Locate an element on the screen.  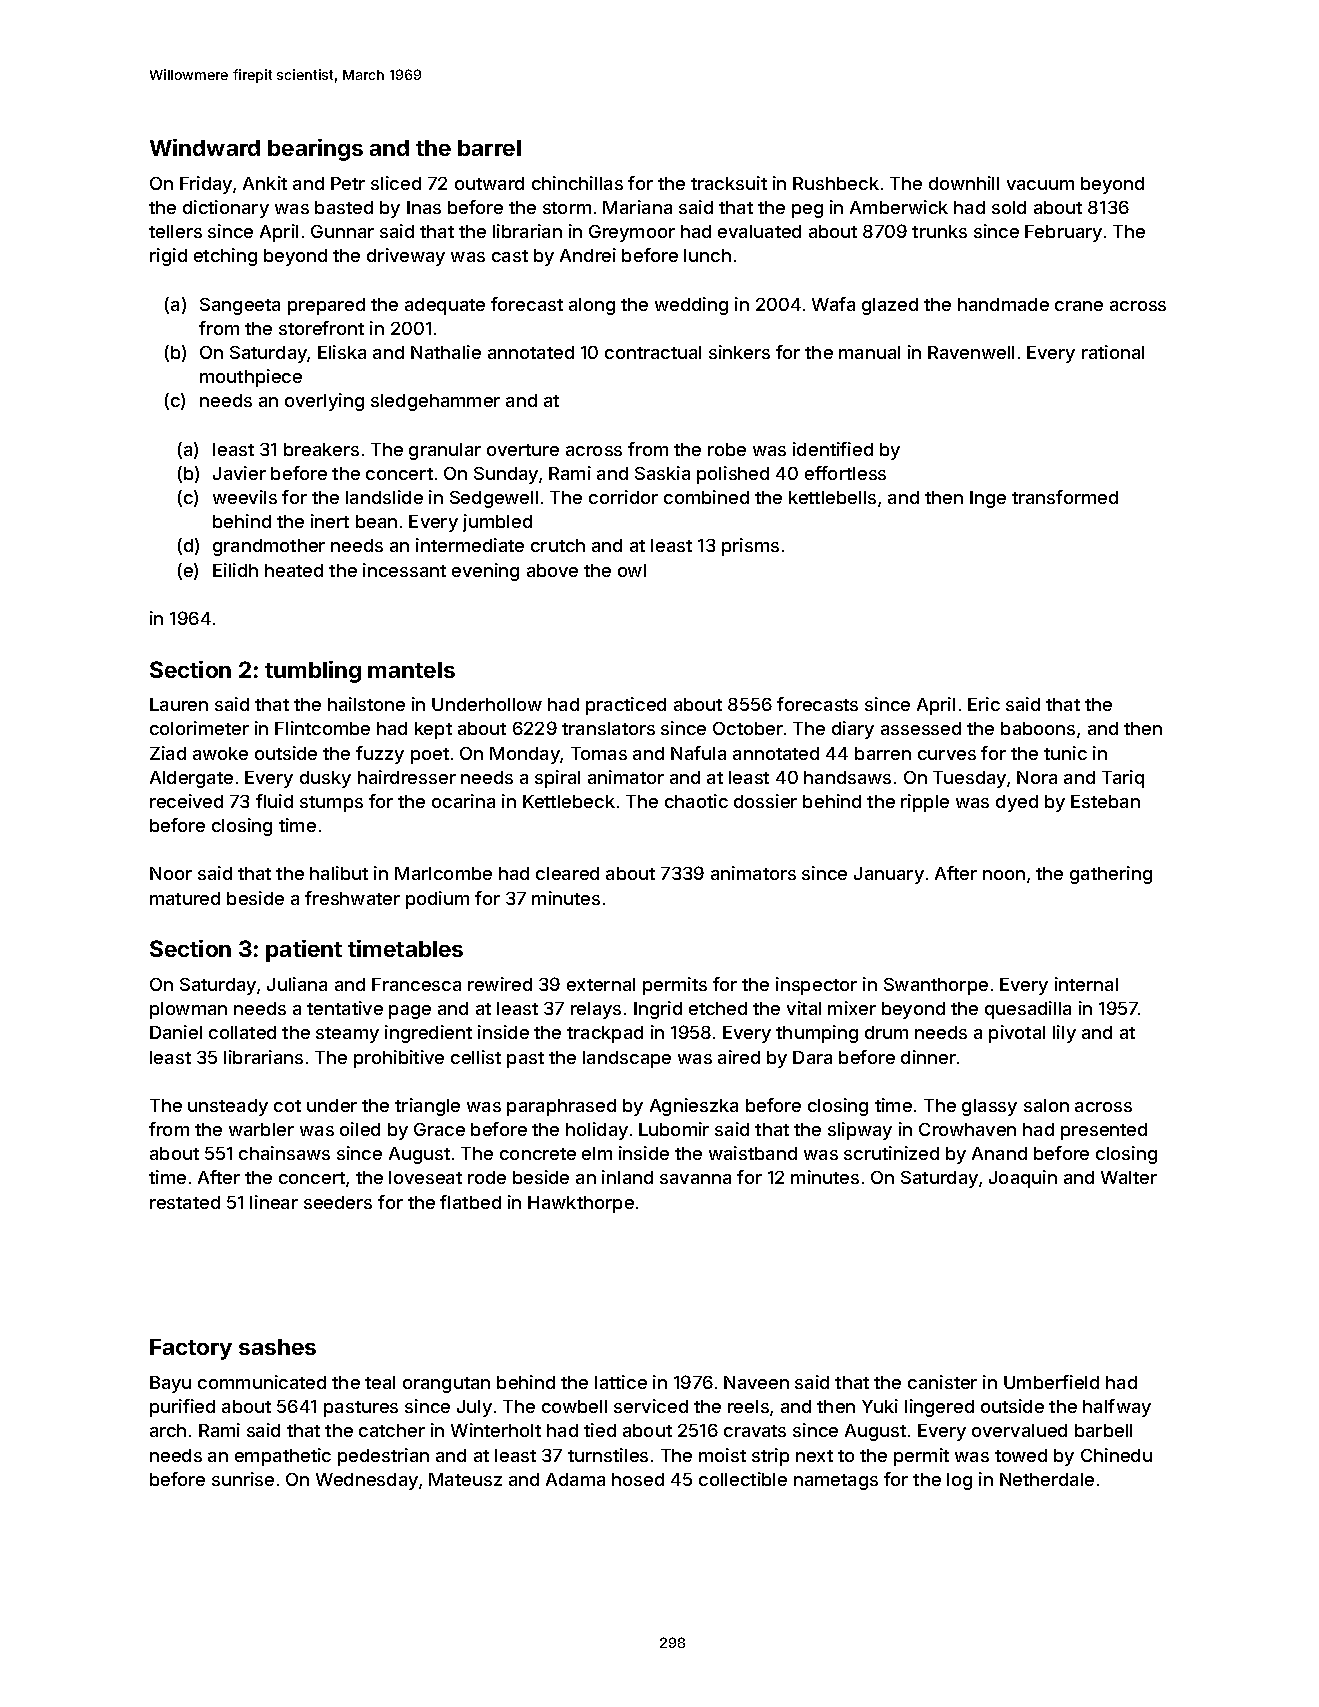
barrel is located at coordinates (489, 148).
